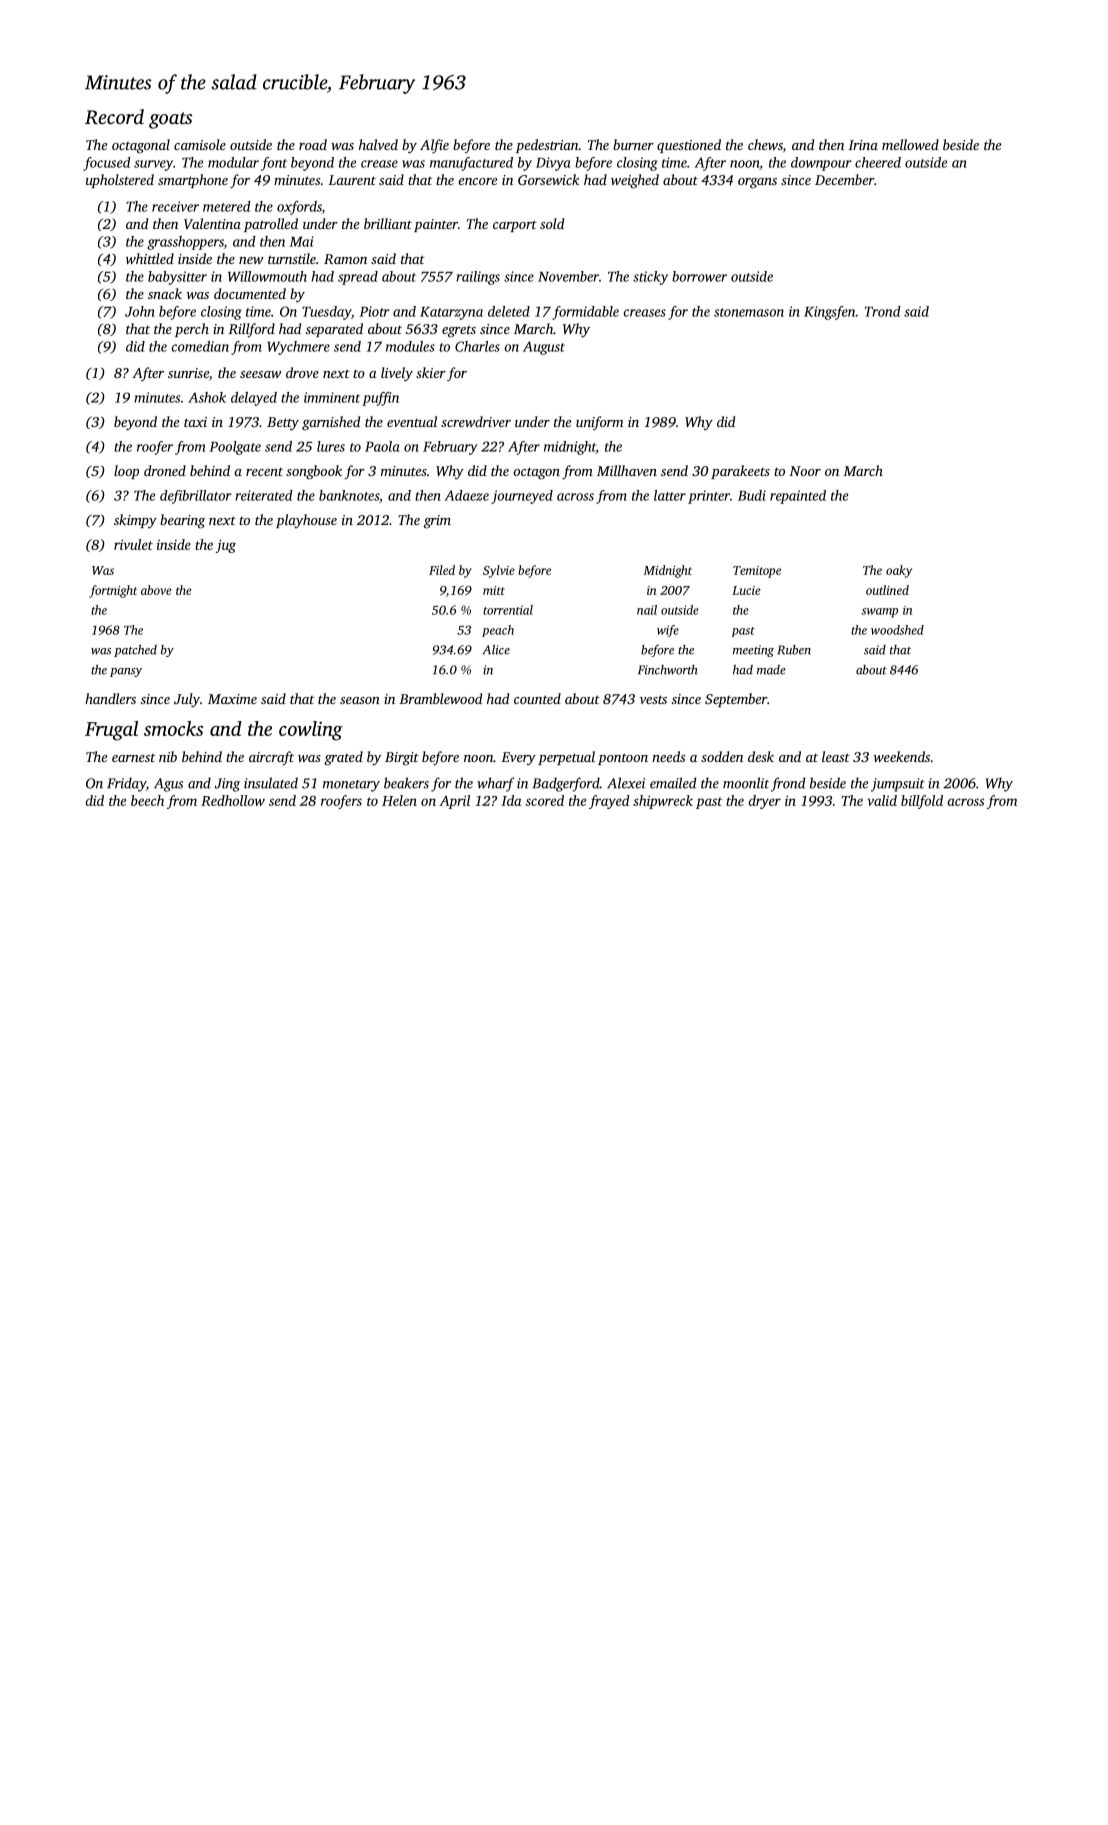 Image resolution: width=1108 pixels, height=1825 pixels. I want to click on December, so click(844, 179).
